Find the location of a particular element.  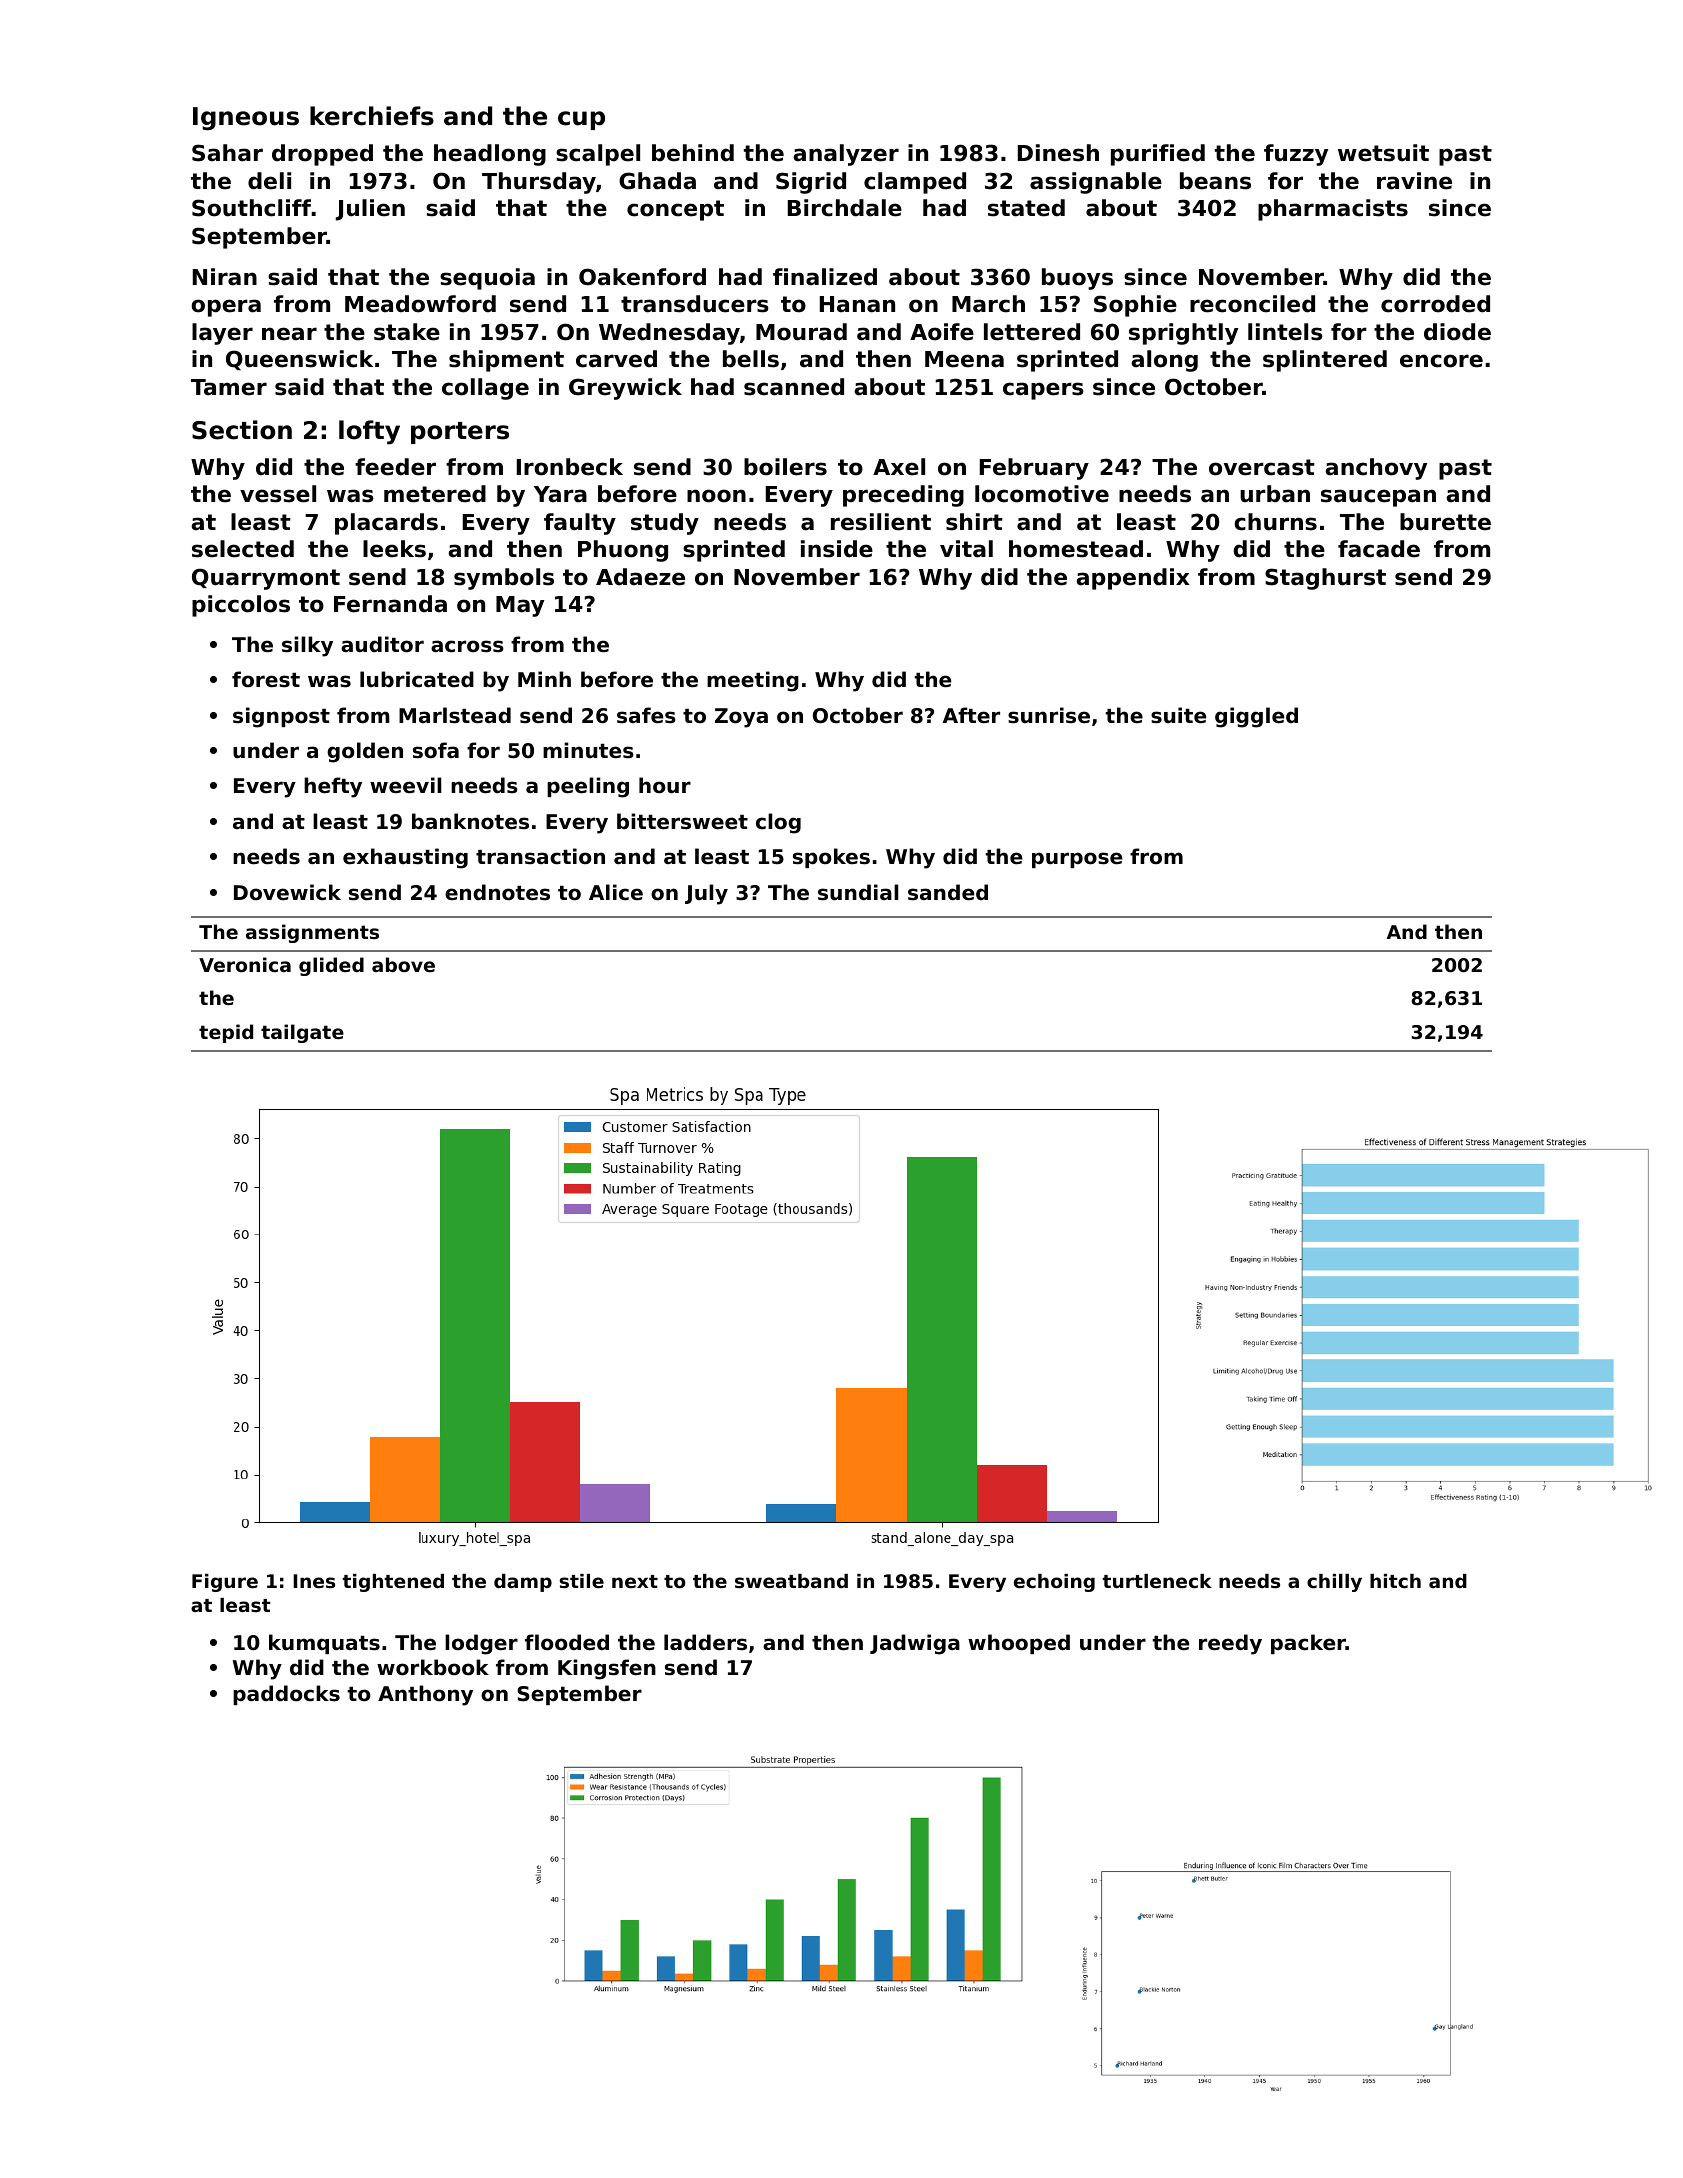

ravine is located at coordinates (1414, 181).
